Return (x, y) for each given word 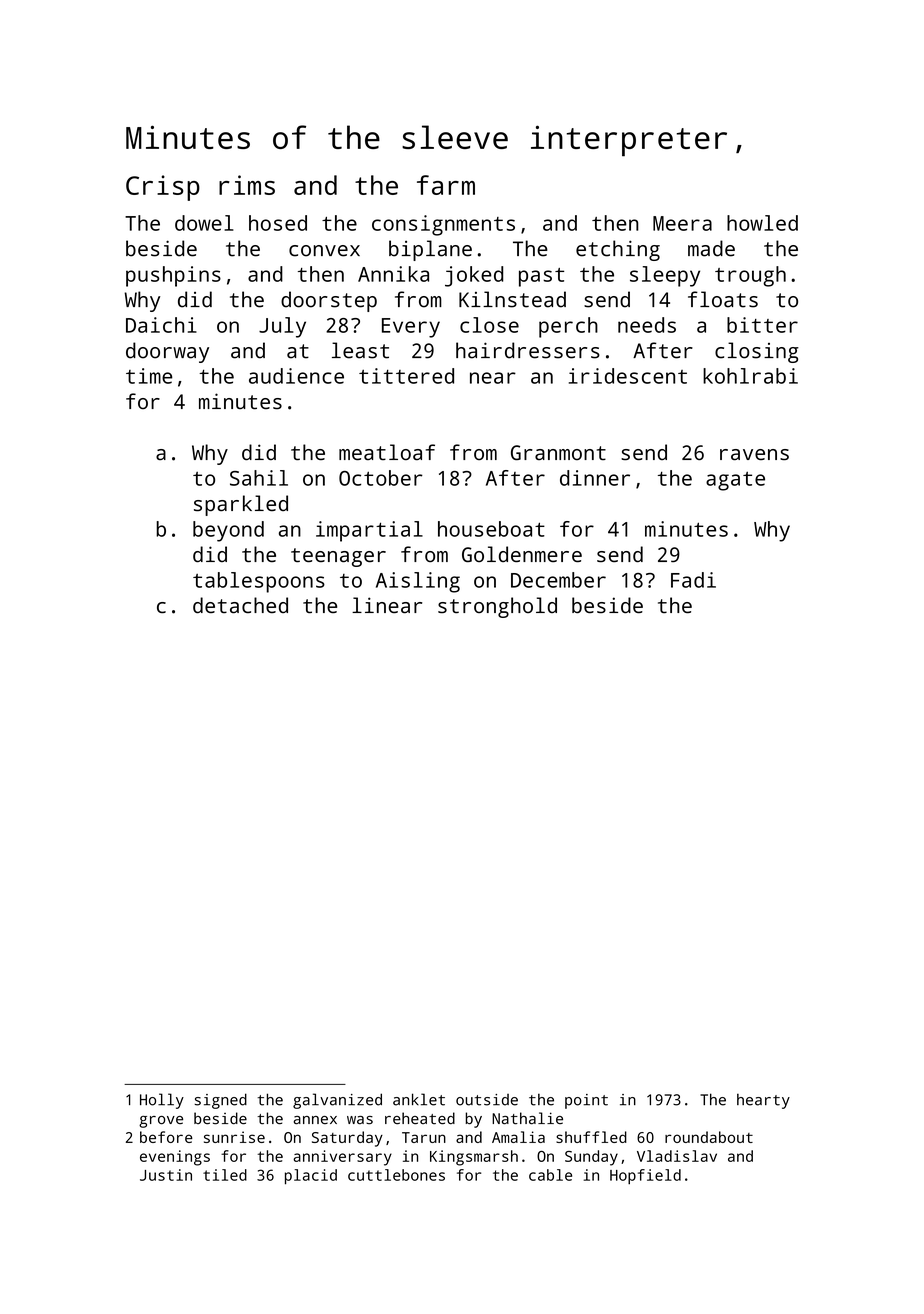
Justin (166, 1175)
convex (324, 251)
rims (247, 185)
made (711, 248)
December (558, 580)
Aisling (418, 582)
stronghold (497, 607)
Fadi (693, 580)
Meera (682, 223)
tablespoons (259, 582)
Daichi (161, 325)
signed (221, 1101)
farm (446, 185)
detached (240, 605)
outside (487, 1100)
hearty (763, 1101)
